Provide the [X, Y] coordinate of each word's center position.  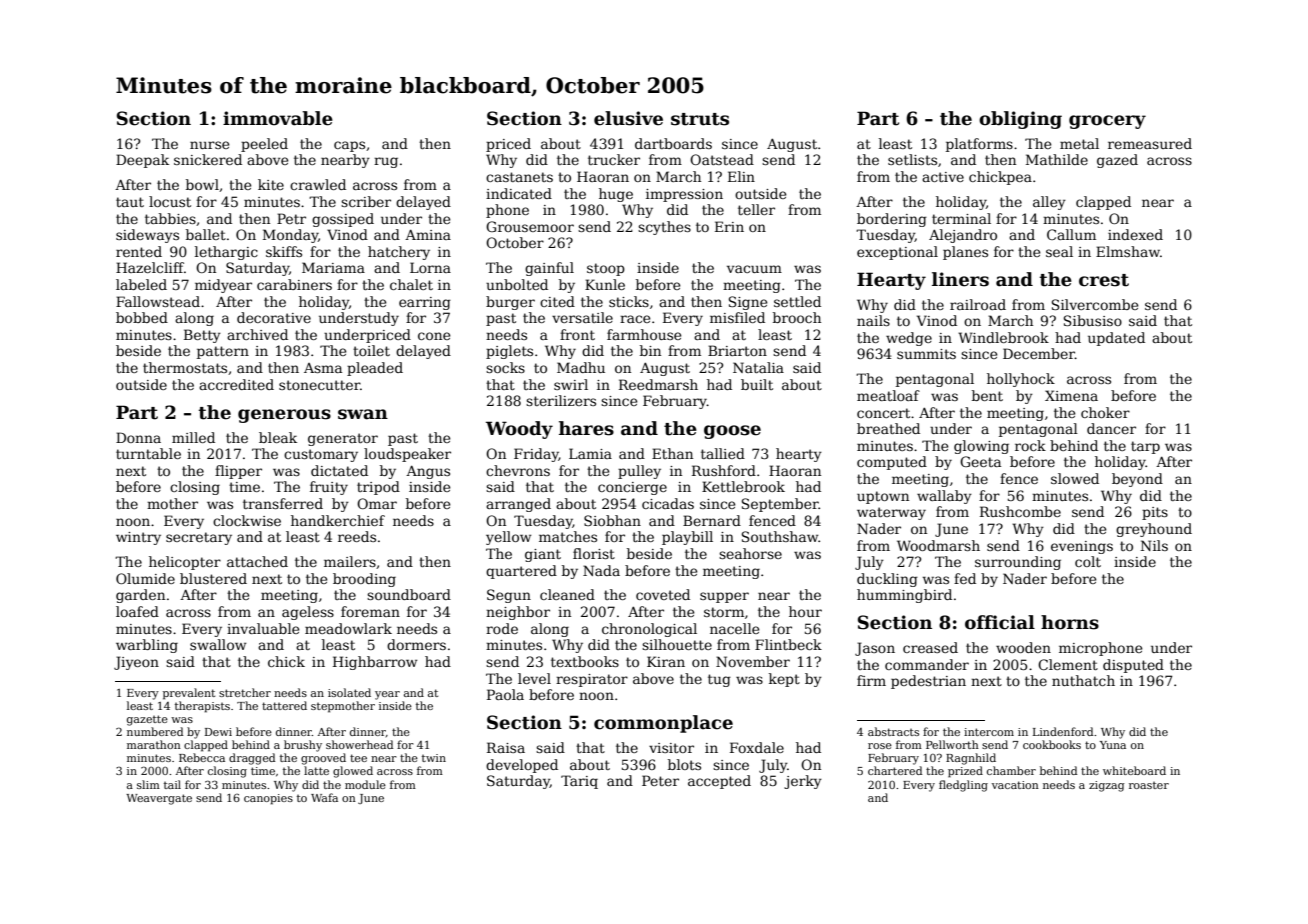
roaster [1149, 785]
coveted [663, 594]
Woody [519, 430]
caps [349, 146]
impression [684, 195]
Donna [138, 437]
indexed [1135, 234]
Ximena [1071, 395]
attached [257, 561]
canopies [268, 799]
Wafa [324, 797]
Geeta [980, 461]
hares [586, 428]
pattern [223, 352]
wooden [1023, 647]
